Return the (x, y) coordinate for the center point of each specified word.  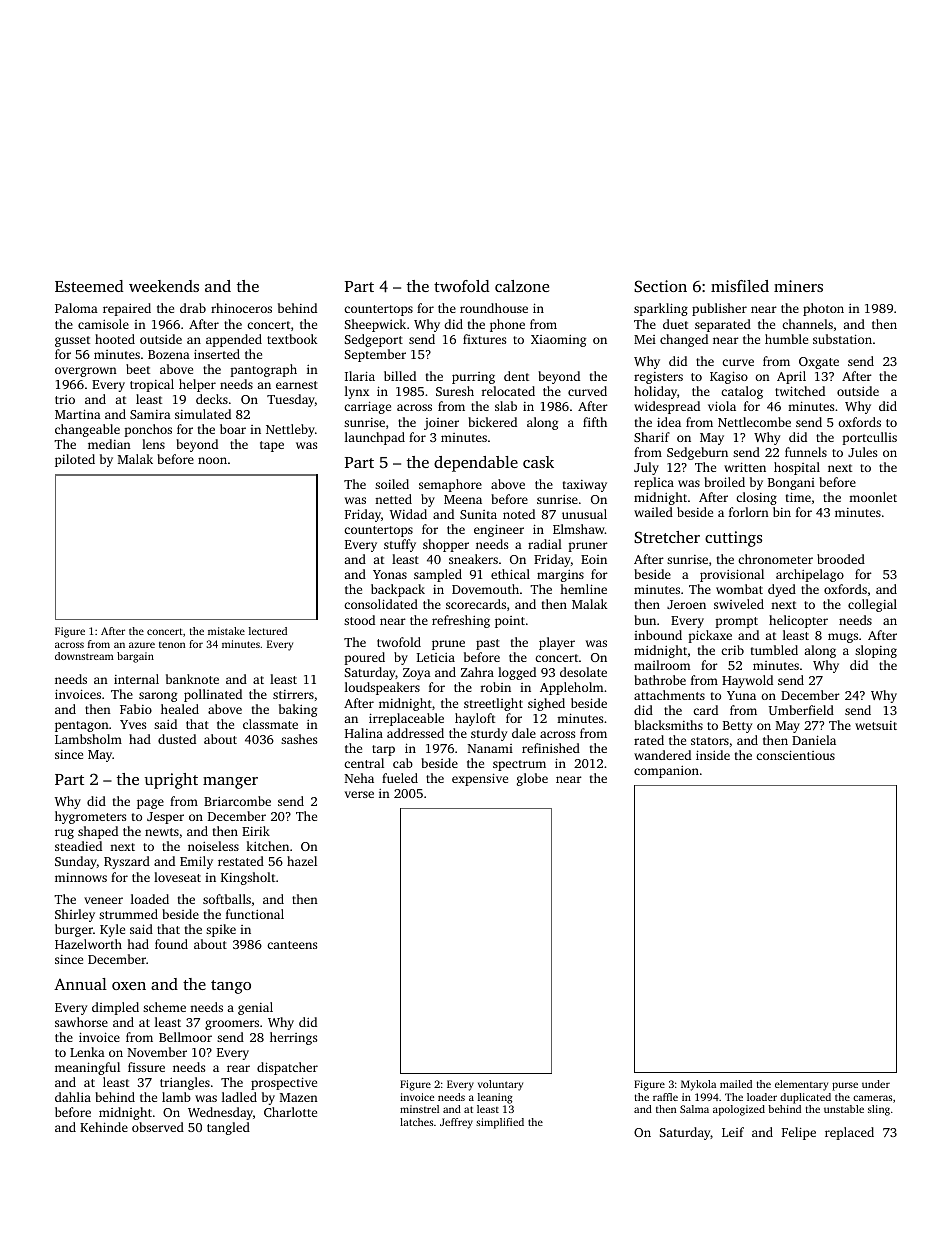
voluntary (500, 1085)
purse (845, 1086)
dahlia (73, 1097)
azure (142, 645)
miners (798, 286)
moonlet (873, 497)
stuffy (400, 545)
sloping (876, 651)
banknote (192, 679)
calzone (522, 286)
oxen (129, 986)
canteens (292, 945)
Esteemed (89, 286)
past (488, 644)
